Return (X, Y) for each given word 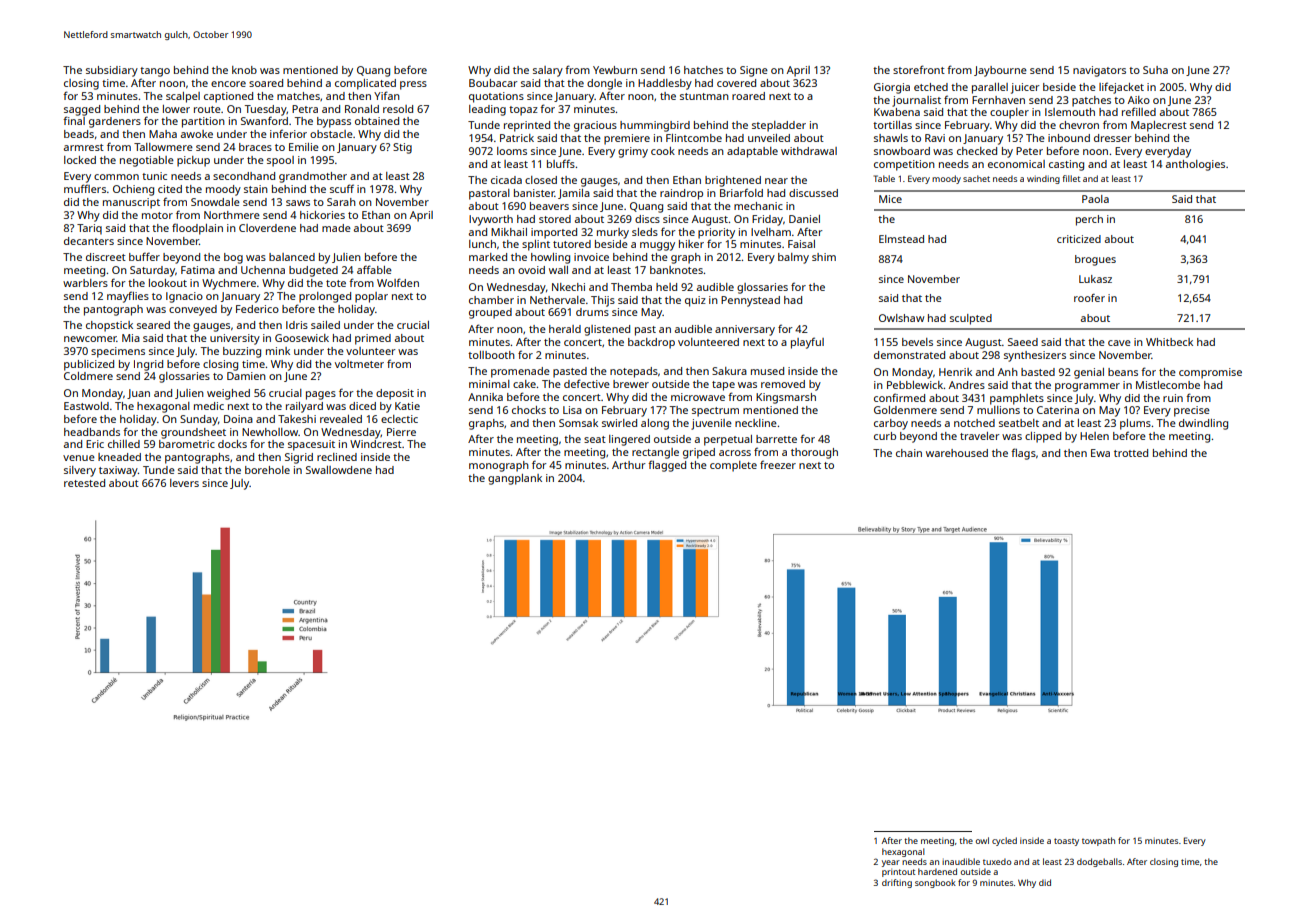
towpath (1098, 841)
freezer (778, 464)
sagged (82, 110)
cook (663, 151)
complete (733, 466)
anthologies (1195, 165)
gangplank (515, 479)
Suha (1155, 70)
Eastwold (86, 406)
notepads (634, 372)
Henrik (955, 372)
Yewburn (615, 70)
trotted (1131, 453)
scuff (342, 188)
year (891, 863)
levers (184, 483)
